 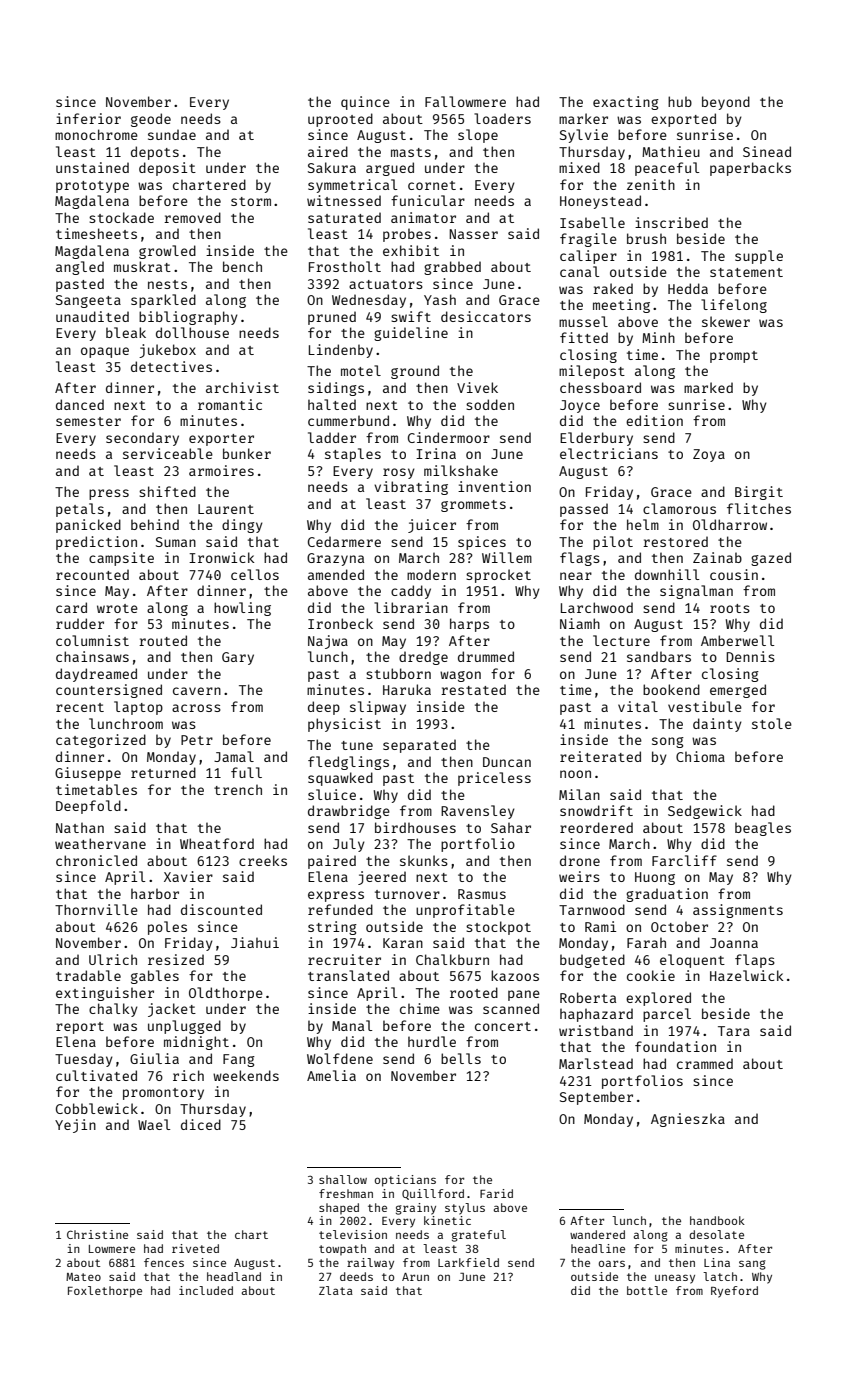 I want to click on Irina, so click(x=436, y=453).
